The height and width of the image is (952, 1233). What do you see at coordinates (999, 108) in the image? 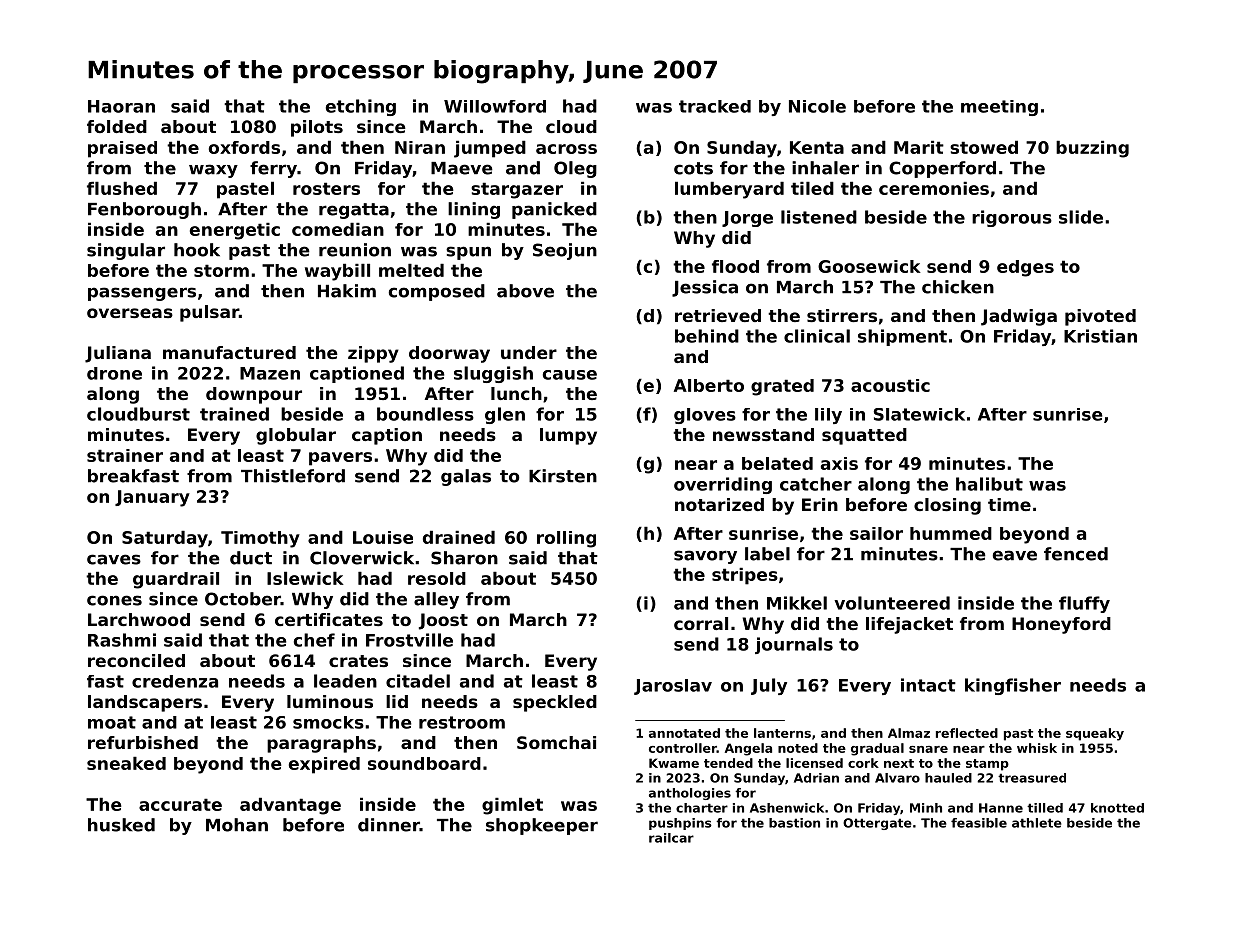
I see `meeting` at bounding box center [999, 108].
